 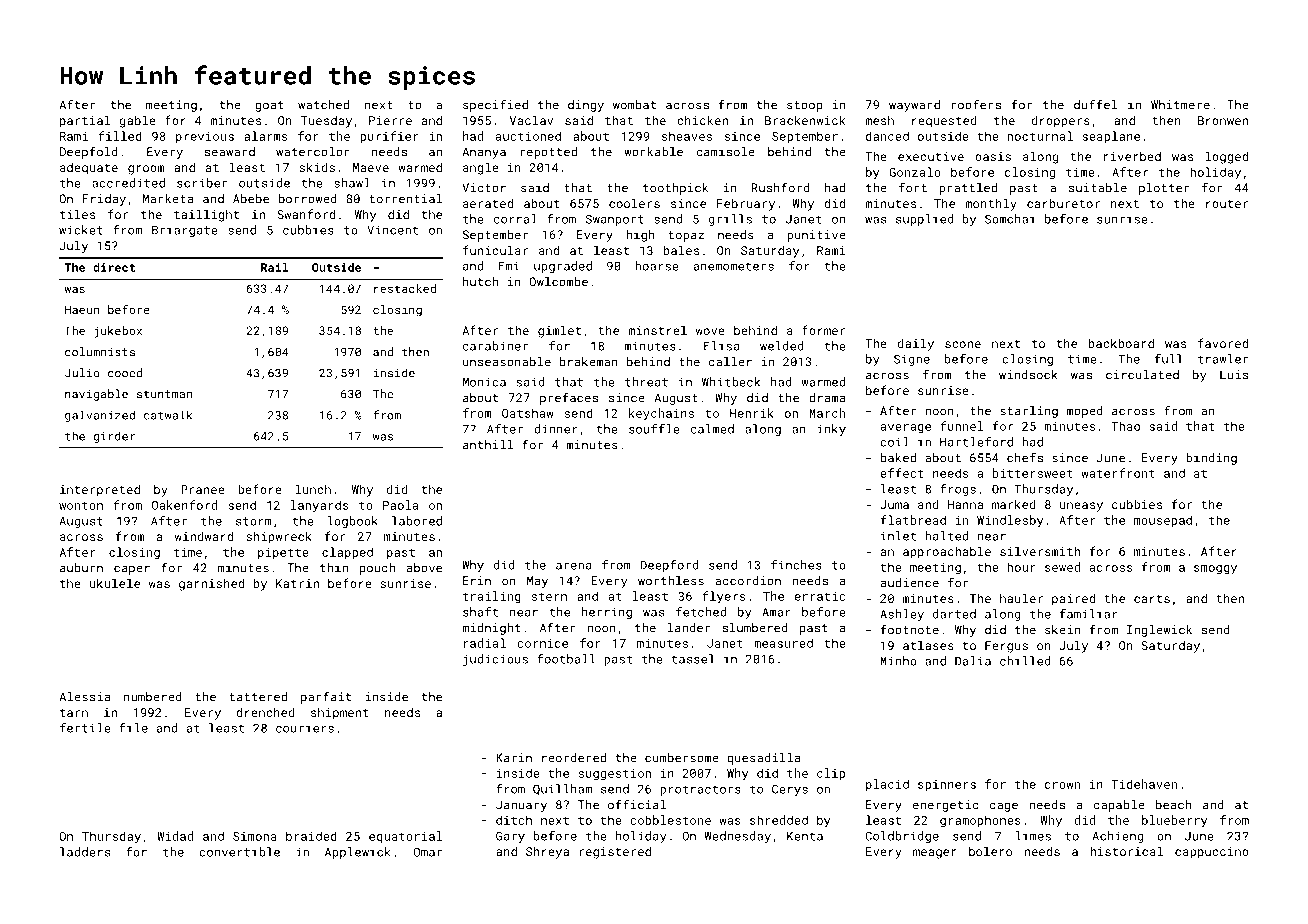 I want to click on Windlesby, so click(x=1010, y=521).
